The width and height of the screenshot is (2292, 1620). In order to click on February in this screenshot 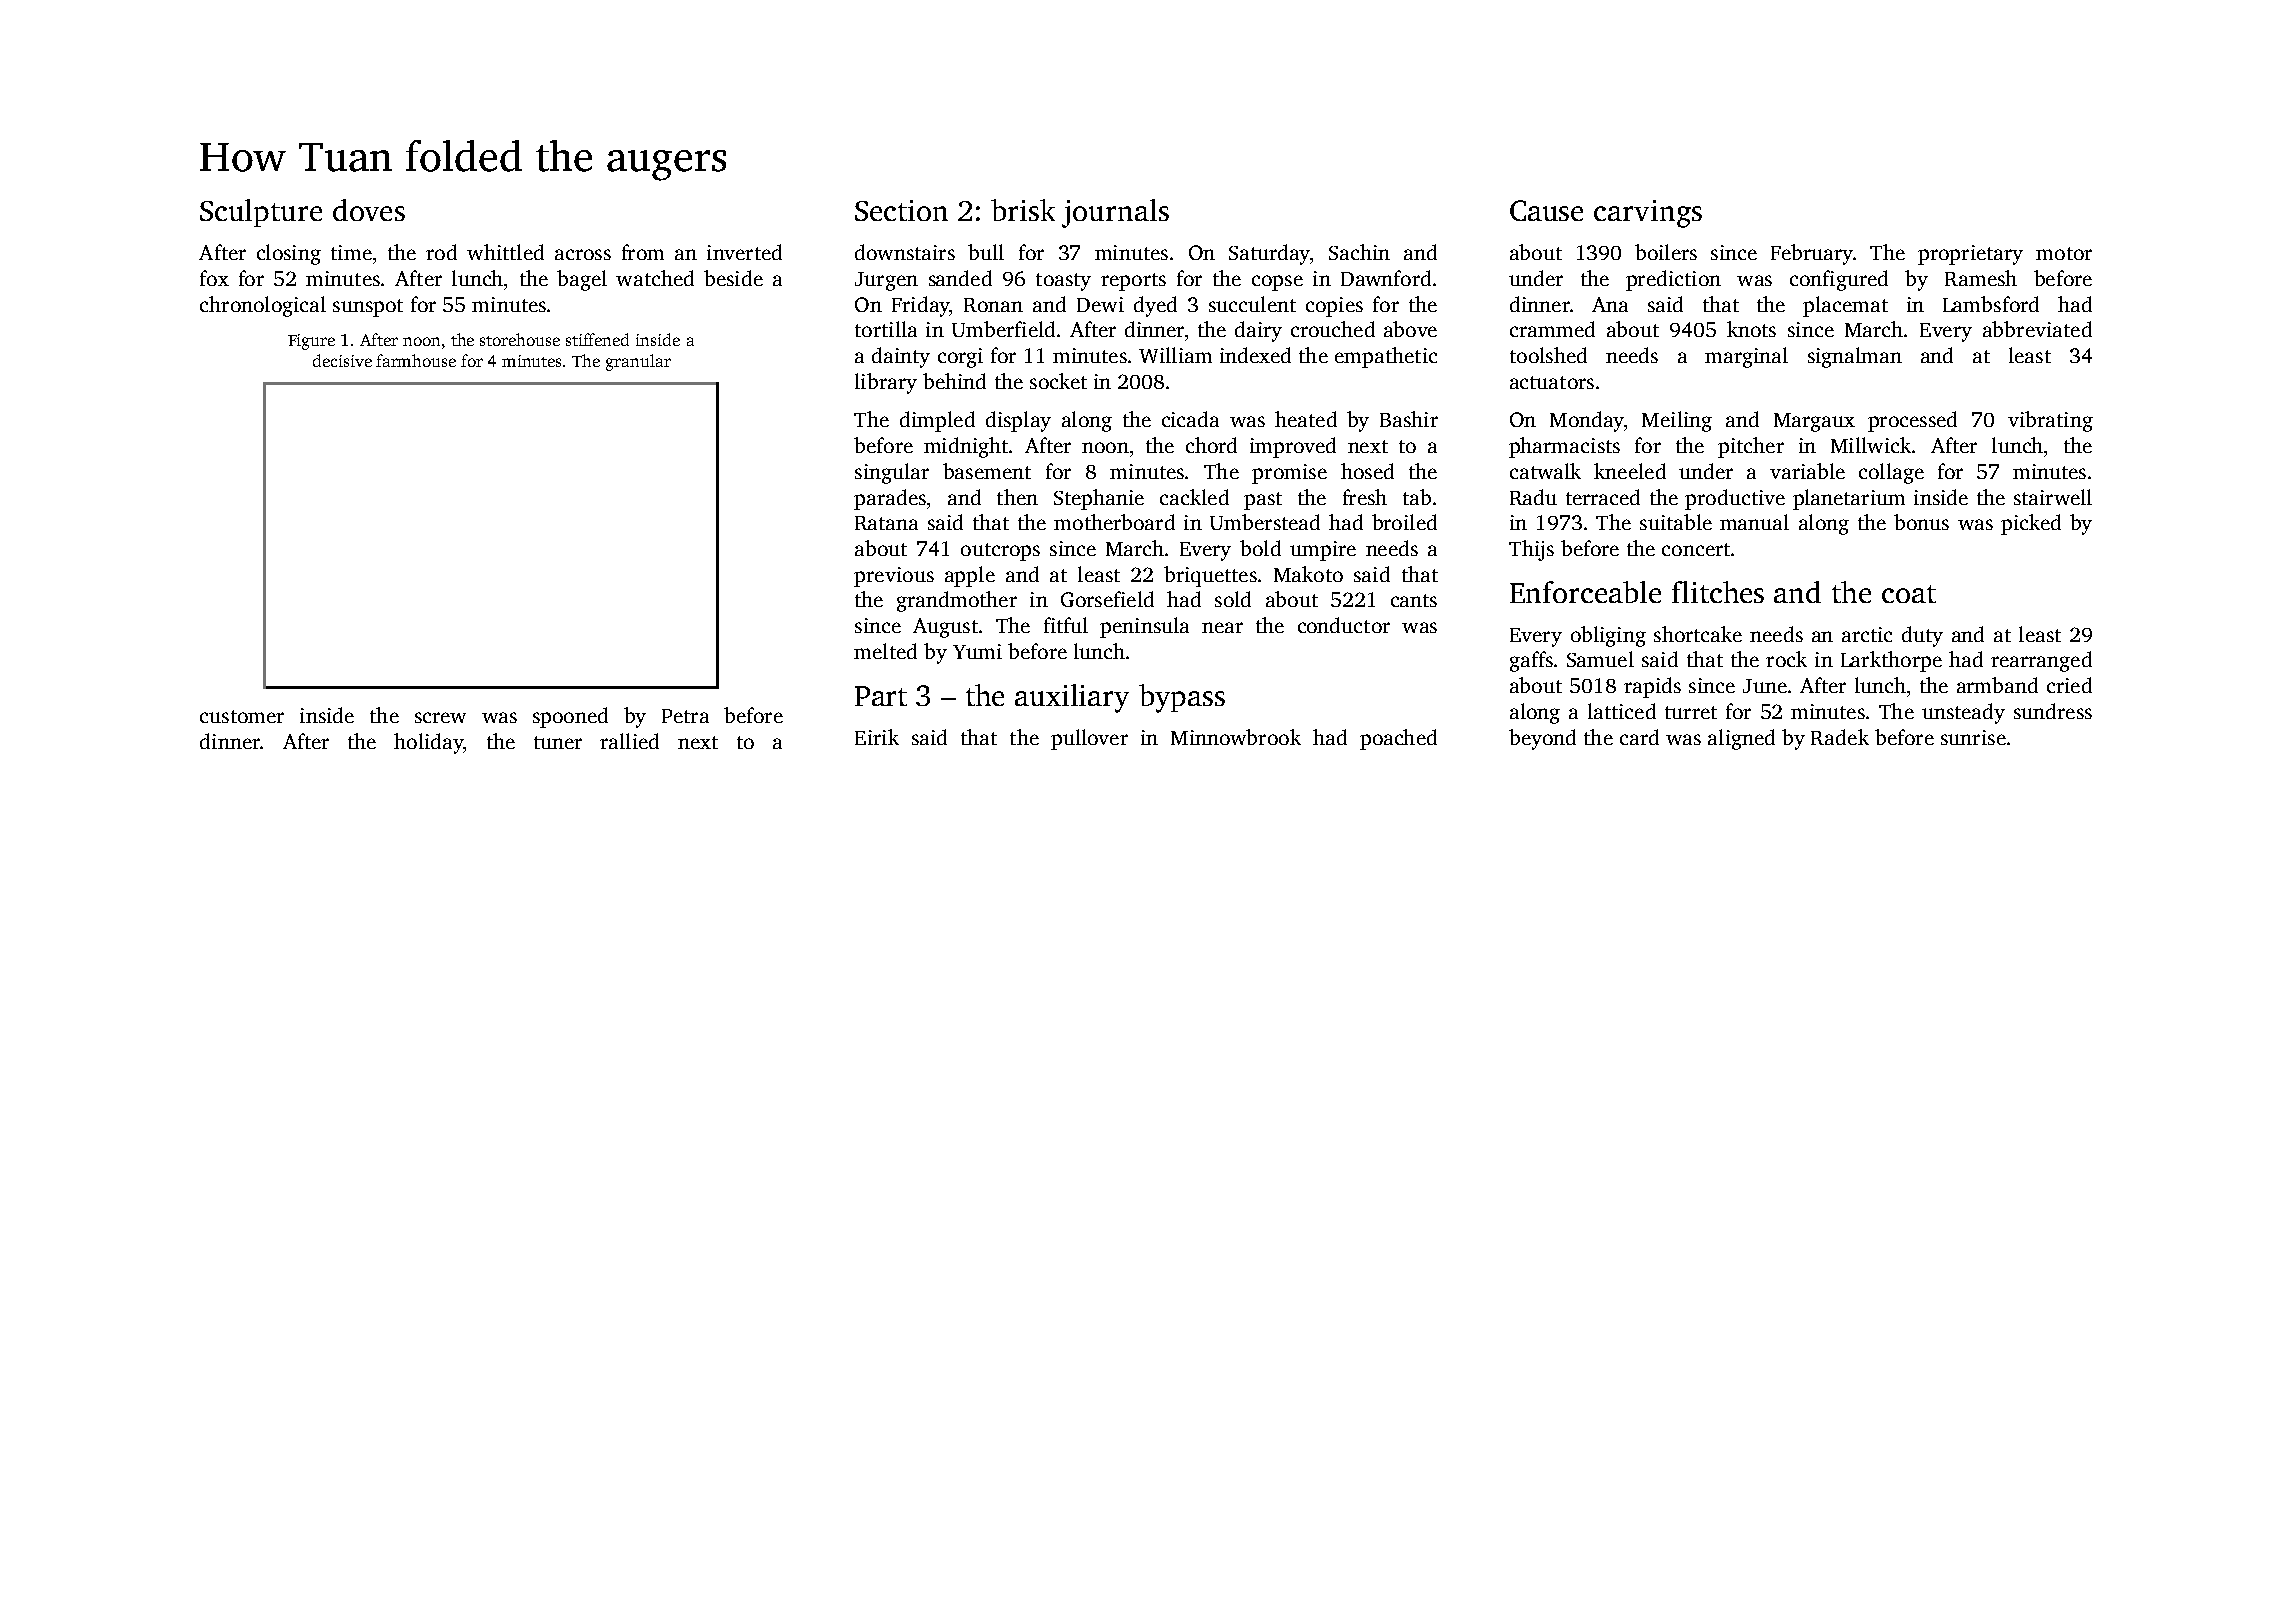, I will do `click(1812, 254)`.
